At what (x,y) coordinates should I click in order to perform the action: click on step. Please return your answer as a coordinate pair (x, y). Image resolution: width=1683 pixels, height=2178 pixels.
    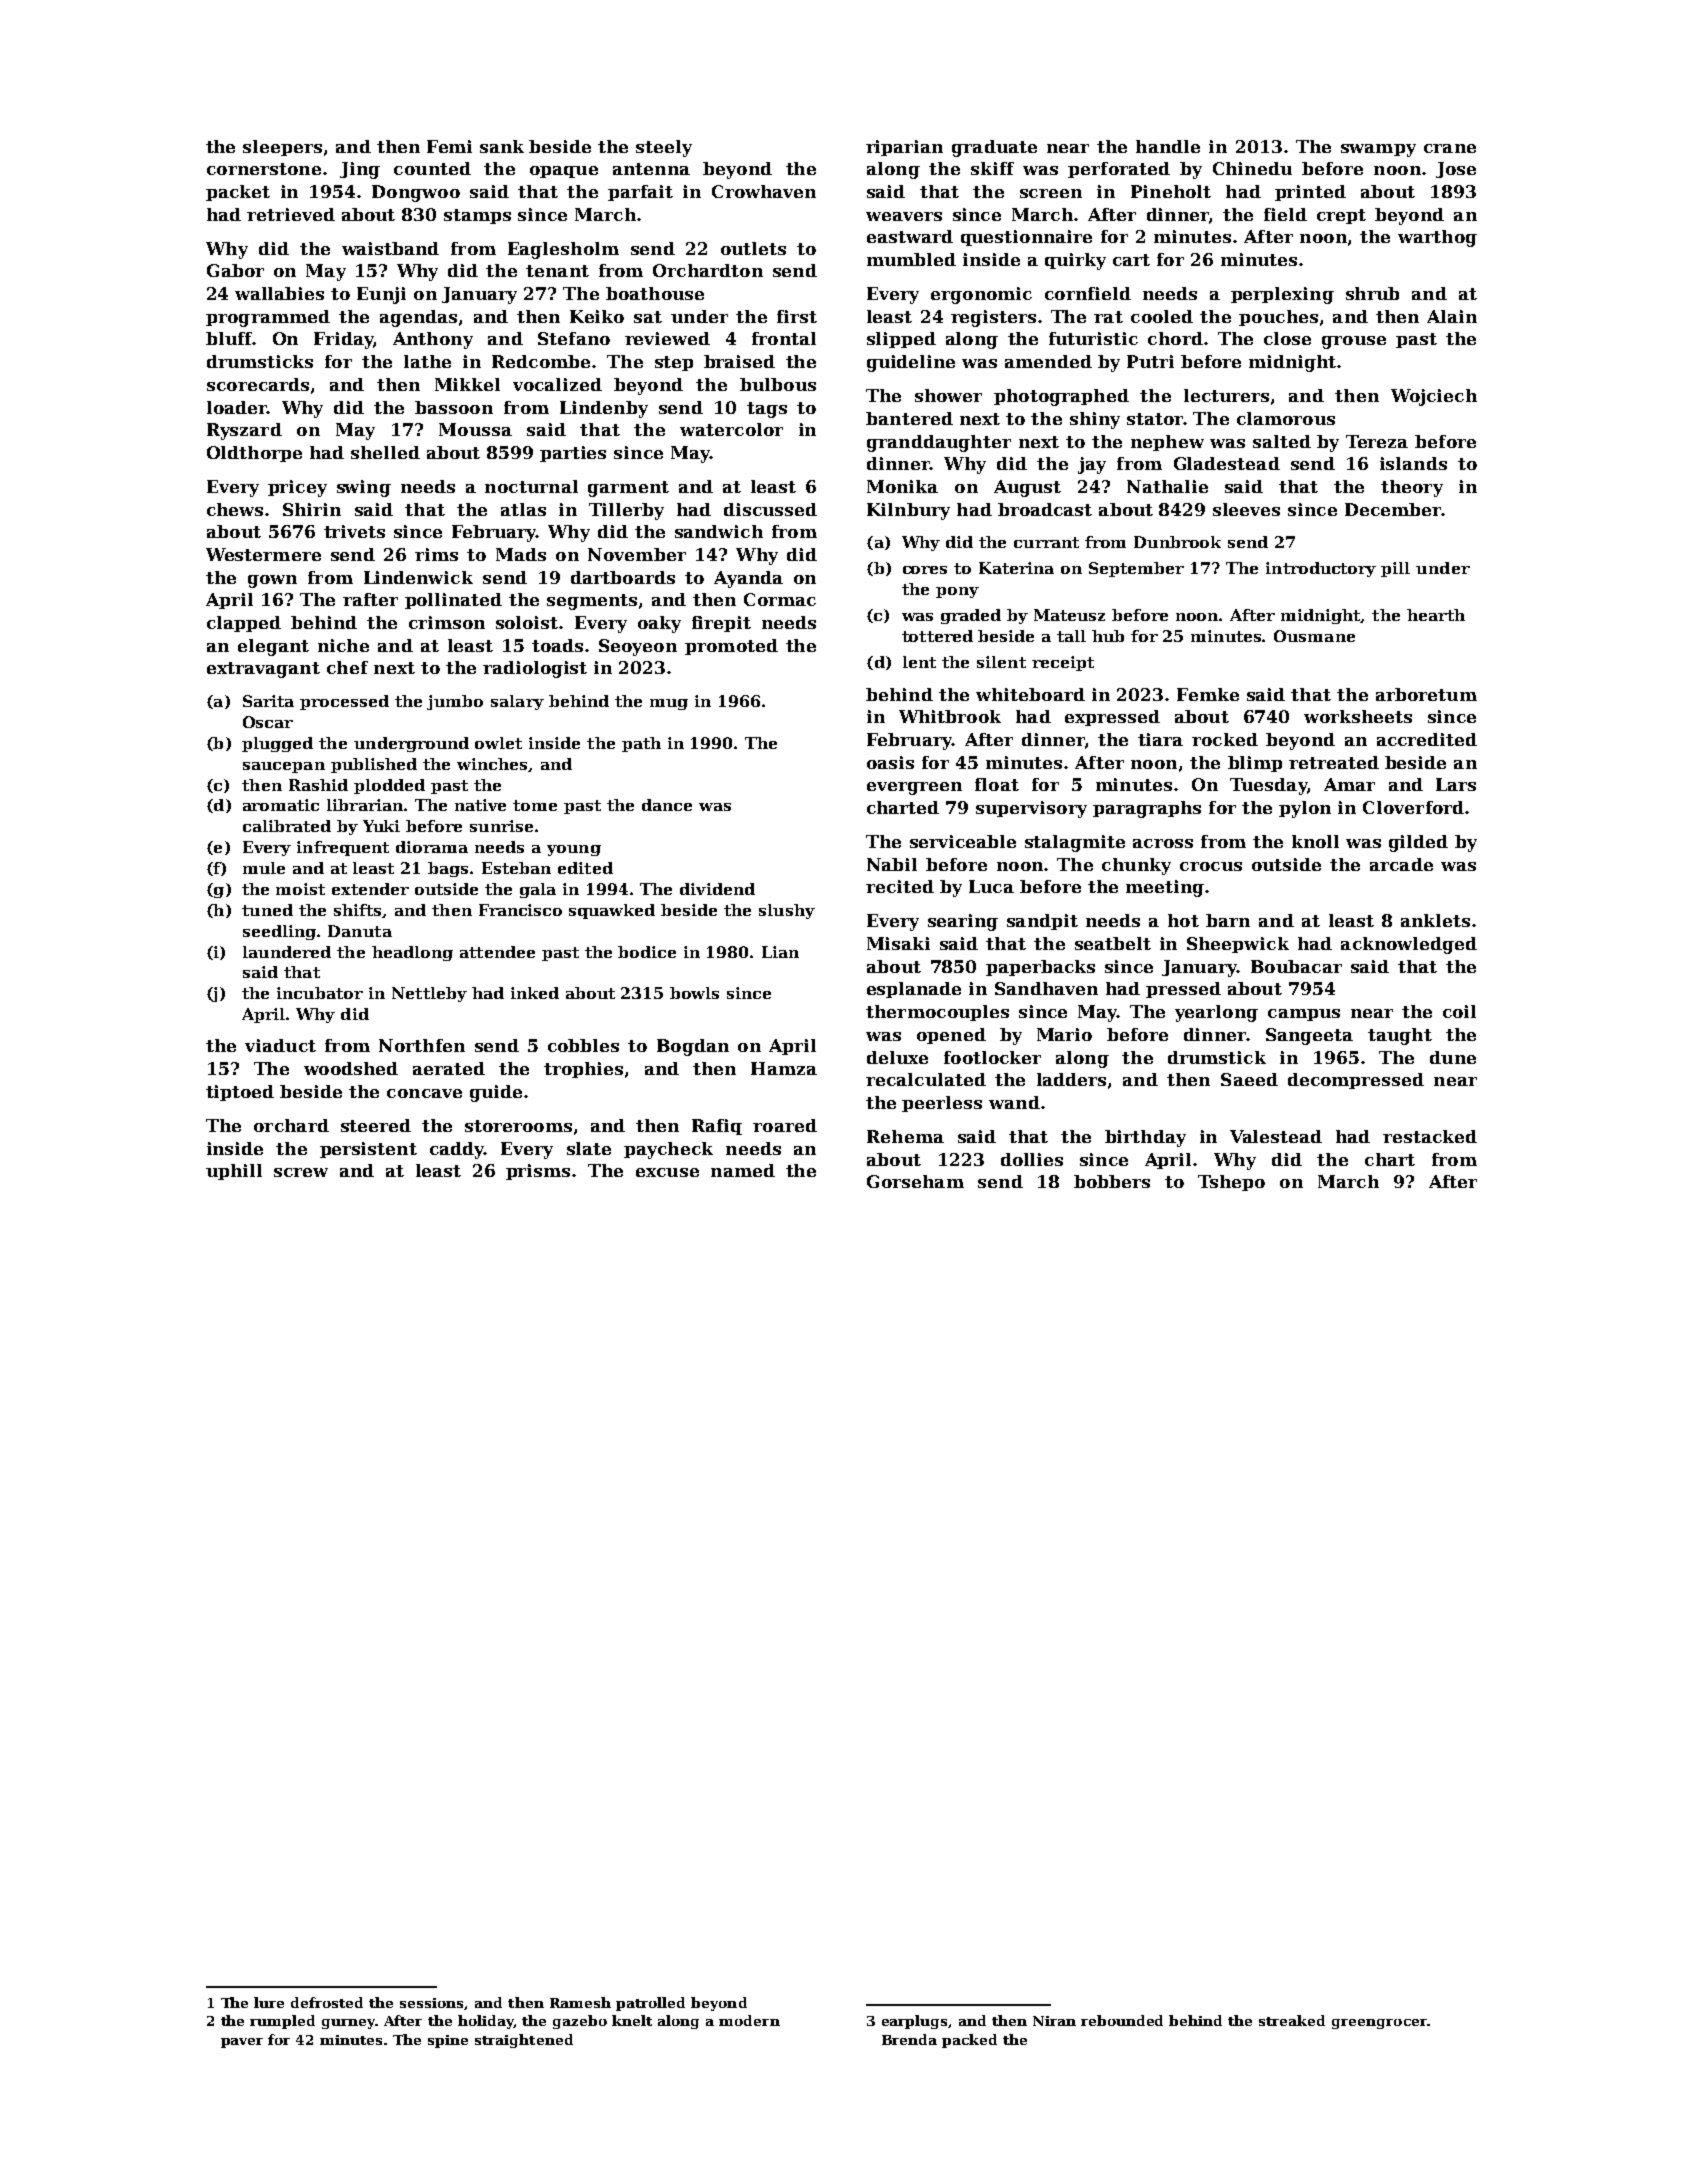
    Looking at the image, I should click on (674, 363).
